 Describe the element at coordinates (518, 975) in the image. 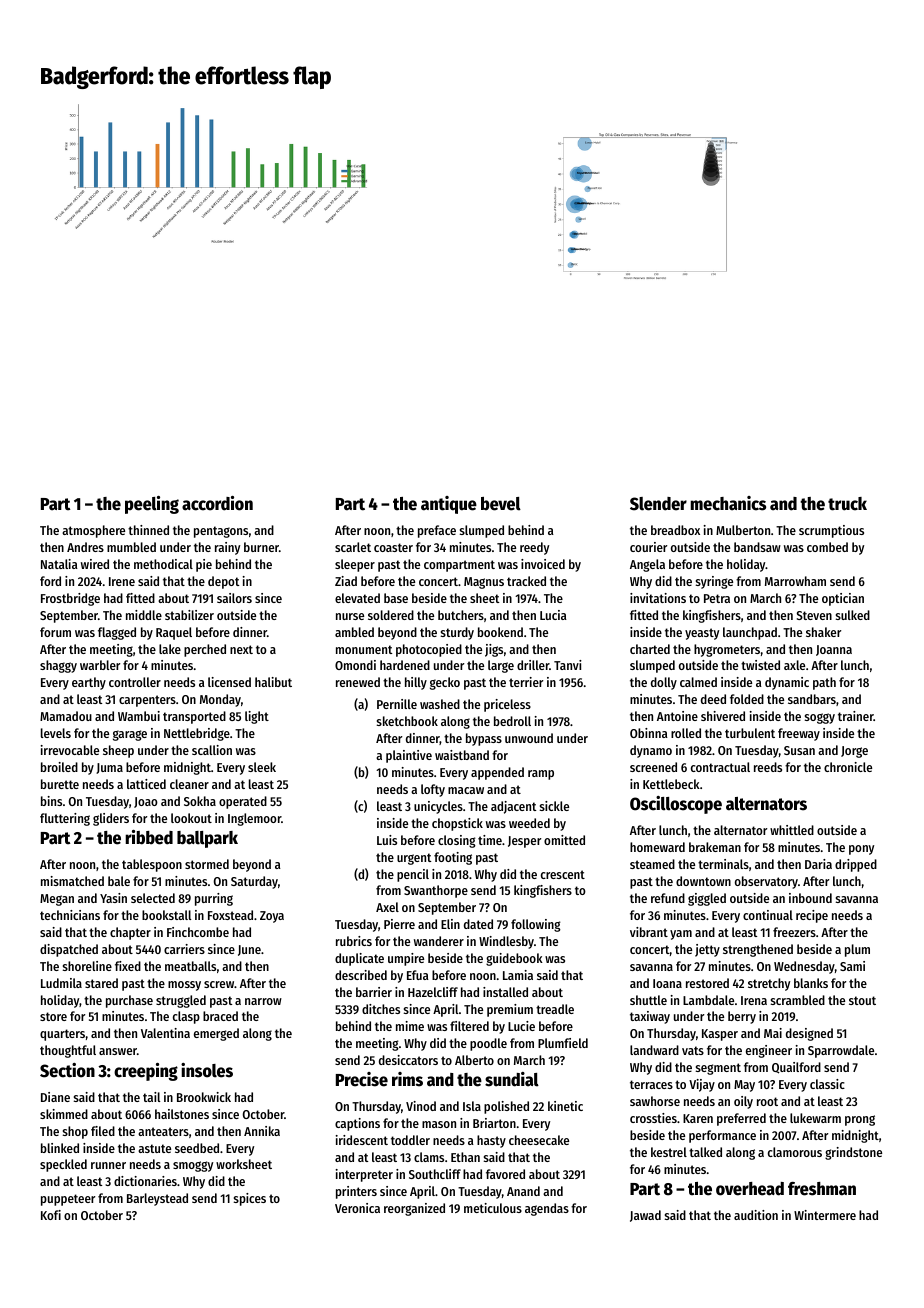

I see `Lamia` at that location.
